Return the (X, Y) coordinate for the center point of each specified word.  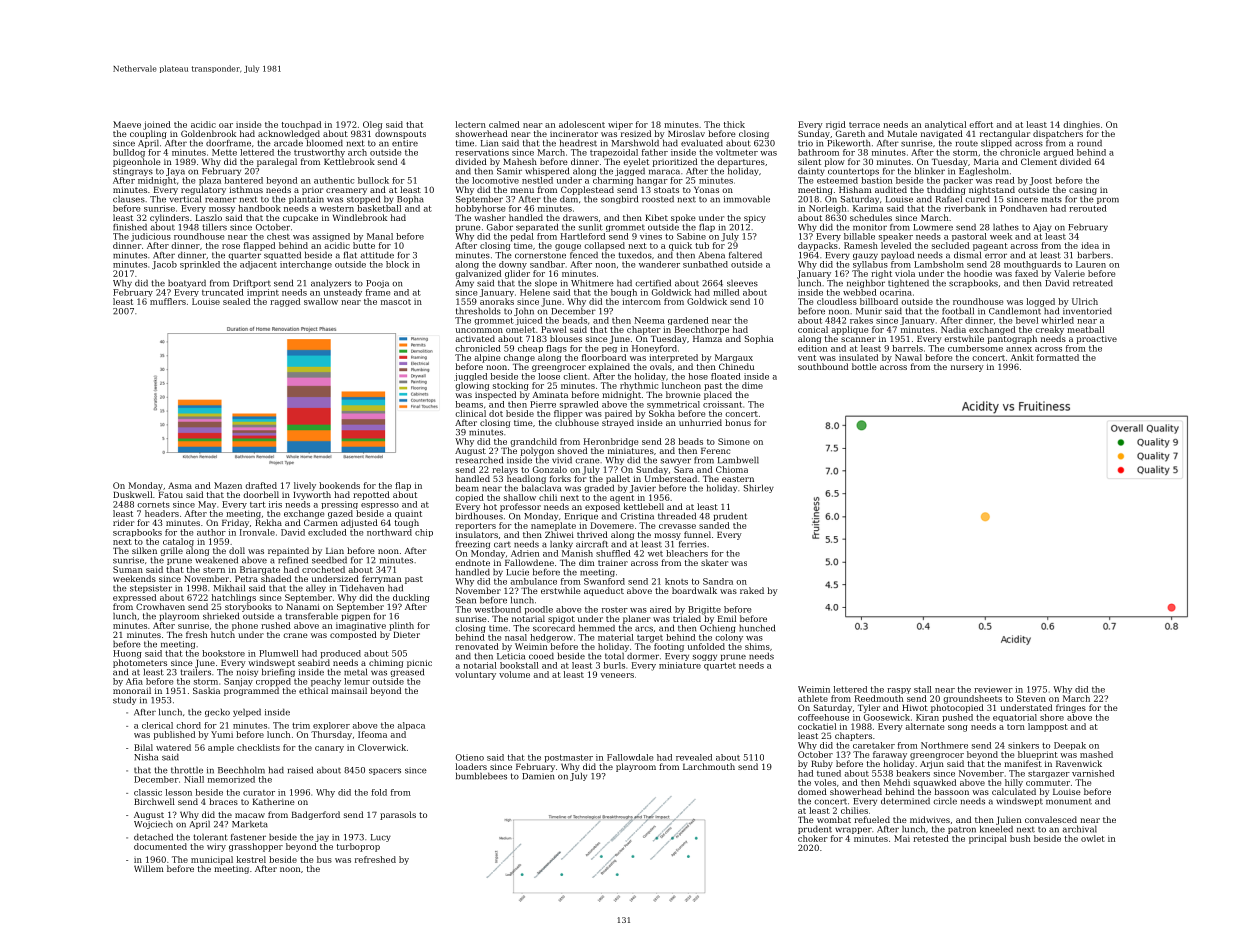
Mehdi (896, 782)
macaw (250, 815)
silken (144, 550)
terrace (864, 125)
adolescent (582, 124)
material (616, 637)
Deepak (1070, 746)
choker (813, 838)
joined (157, 125)
